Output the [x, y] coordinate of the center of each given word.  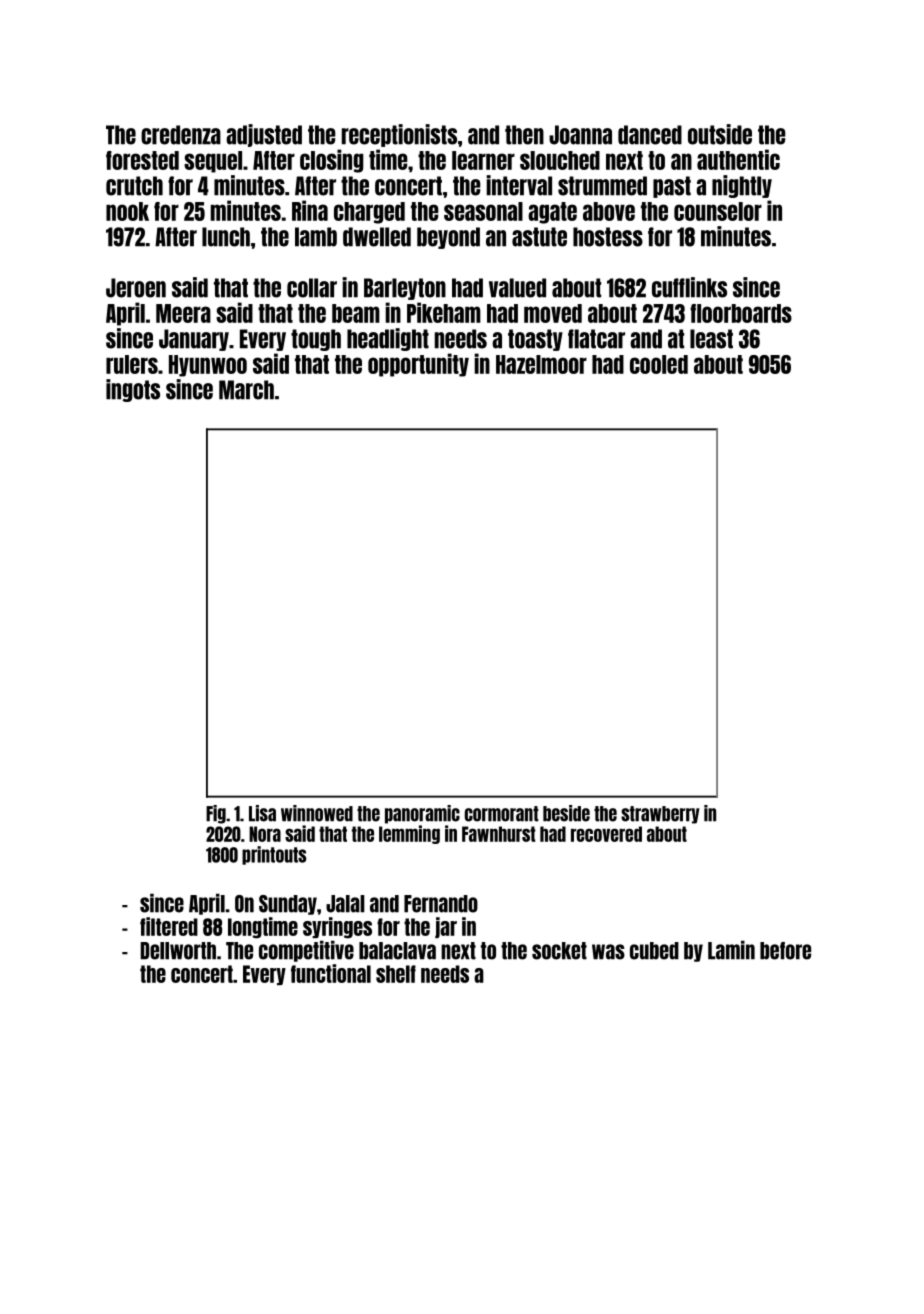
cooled [659, 364]
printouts [274, 855]
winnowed [317, 813]
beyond [448, 238]
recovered [606, 834]
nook [127, 211]
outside [720, 134]
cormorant [502, 814]
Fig [216, 814]
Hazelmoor [541, 364]
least [711, 339]
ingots [133, 390]
